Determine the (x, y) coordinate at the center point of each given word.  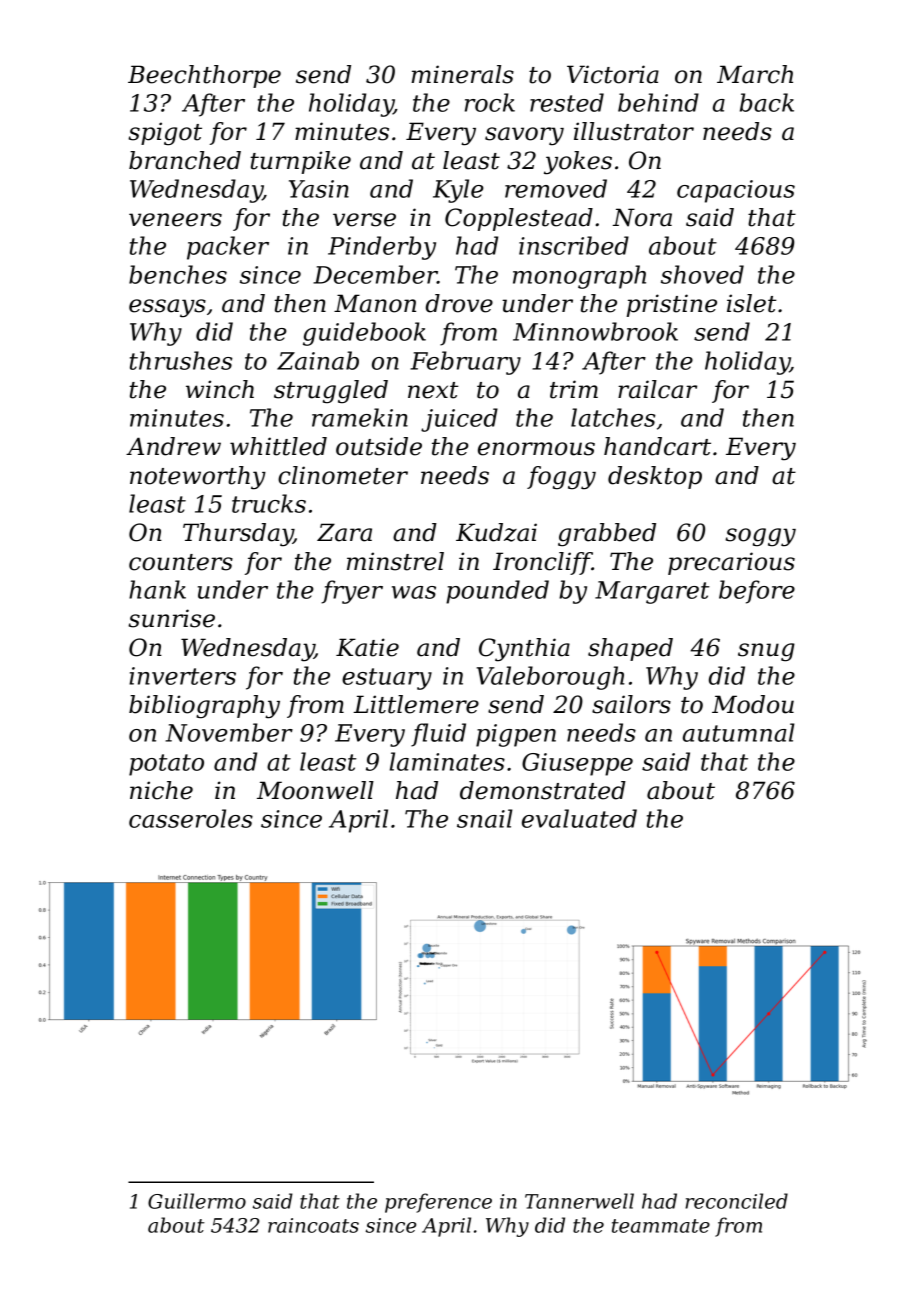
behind (658, 102)
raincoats (313, 1225)
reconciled (736, 1201)
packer (228, 248)
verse (364, 220)
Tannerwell (579, 1201)
